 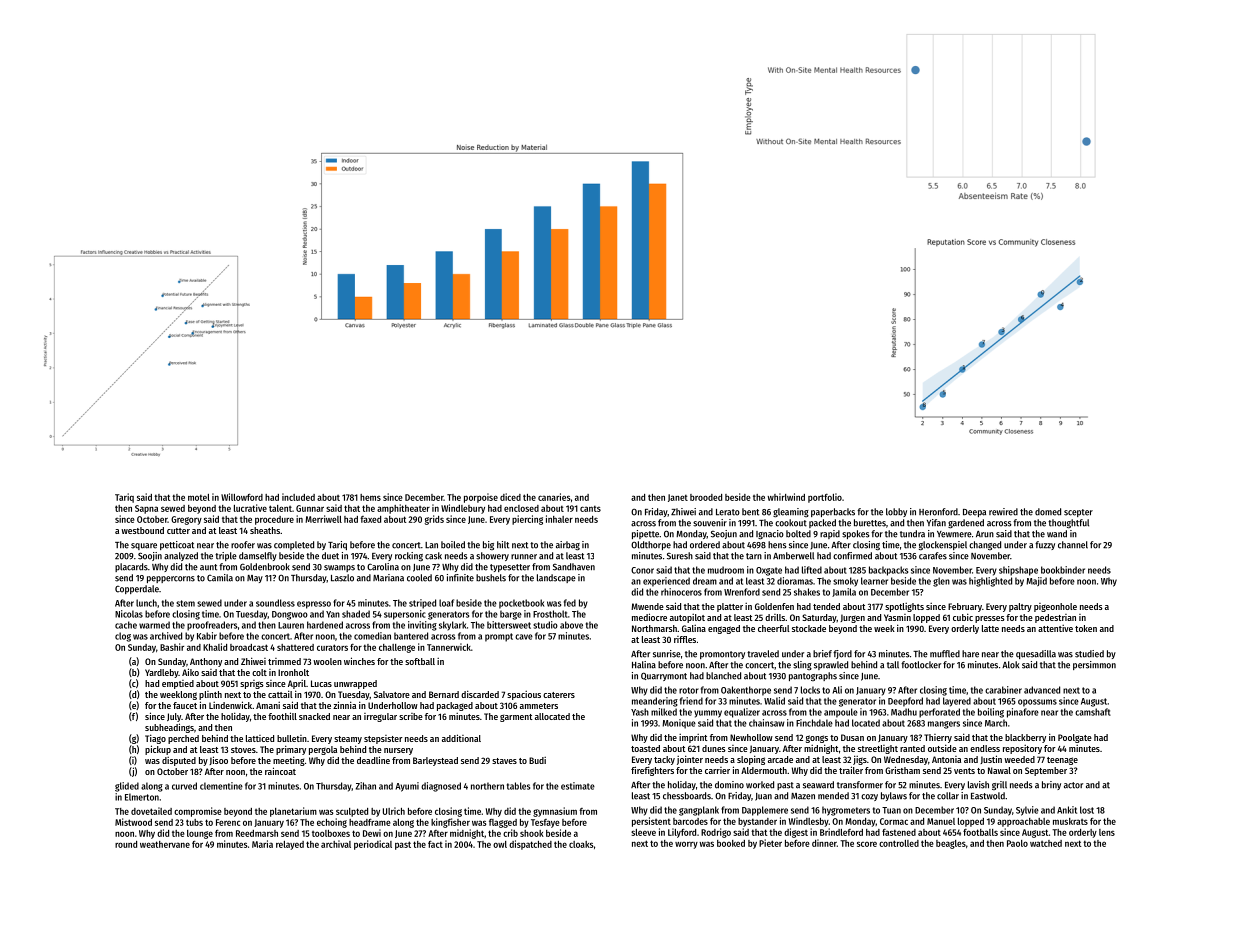 I want to click on portfolio, so click(x=825, y=498).
